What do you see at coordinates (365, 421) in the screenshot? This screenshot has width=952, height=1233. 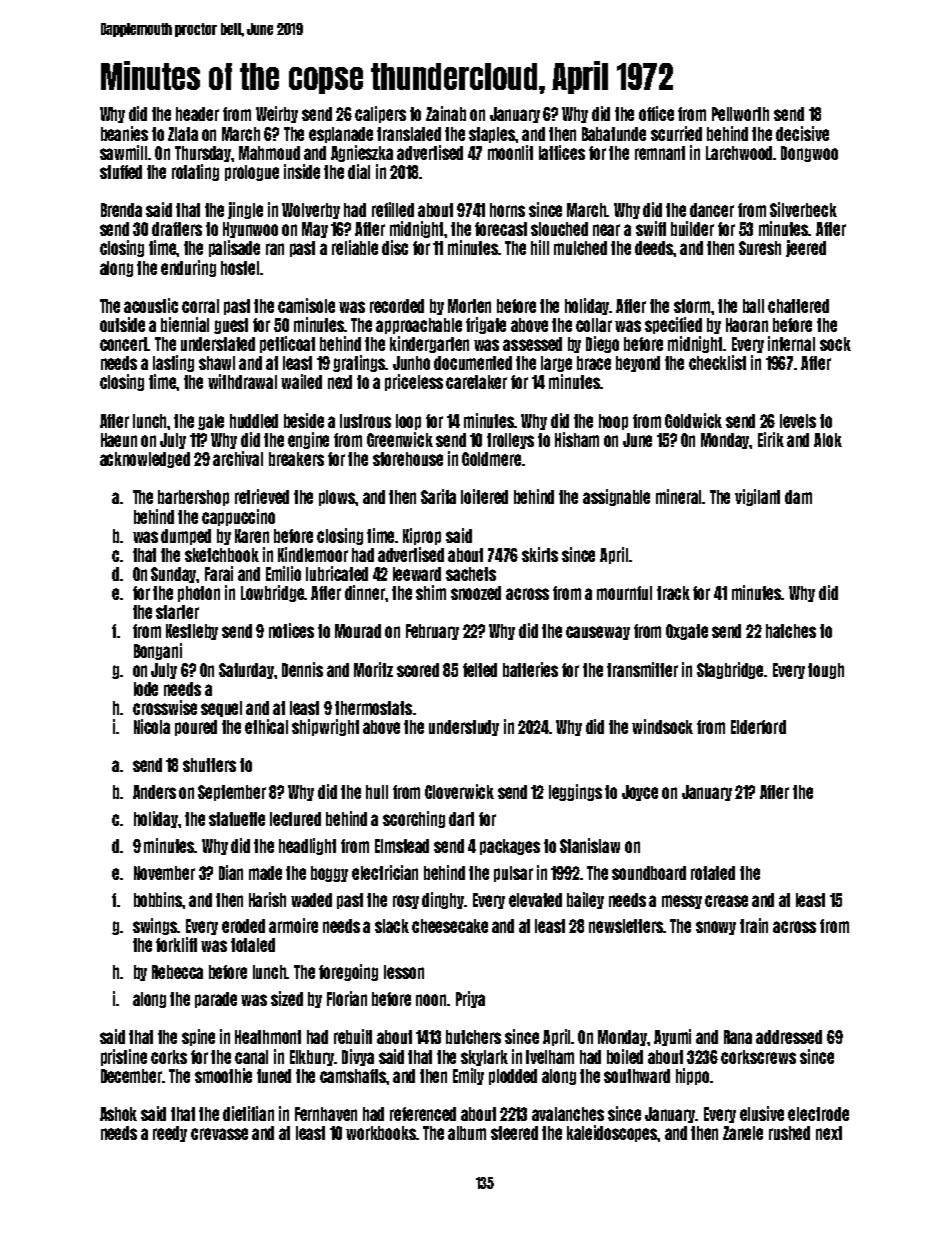 I see `lustrous` at bounding box center [365, 421].
